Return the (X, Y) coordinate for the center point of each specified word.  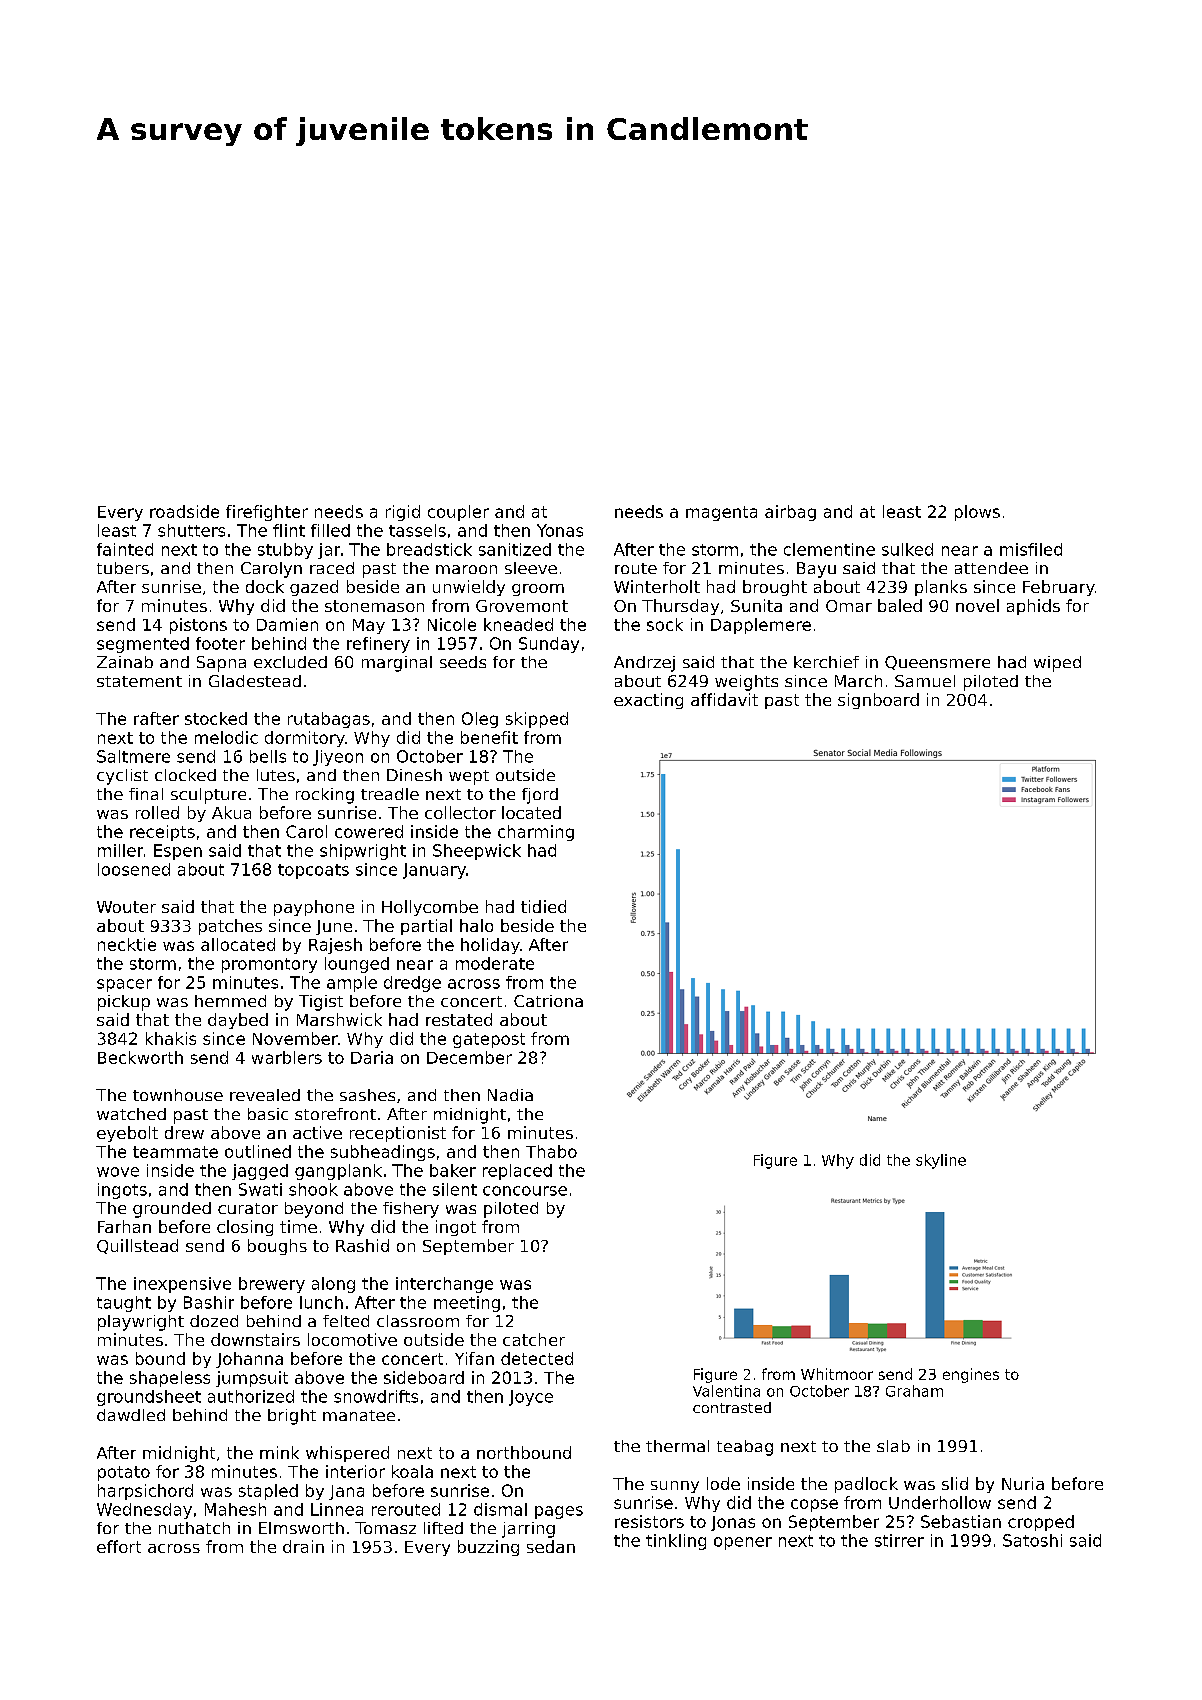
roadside (184, 511)
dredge (412, 984)
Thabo (551, 1151)
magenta (721, 513)
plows (977, 513)
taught (124, 1304)
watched (131, 1114)
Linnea (337, 1509)
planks (941, 588)
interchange (444, 1285)
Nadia (510, 1095)
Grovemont (522, 606)
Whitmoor (837, 1374)
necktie (127, 944)
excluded (290, 662)
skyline (941, 1161)
